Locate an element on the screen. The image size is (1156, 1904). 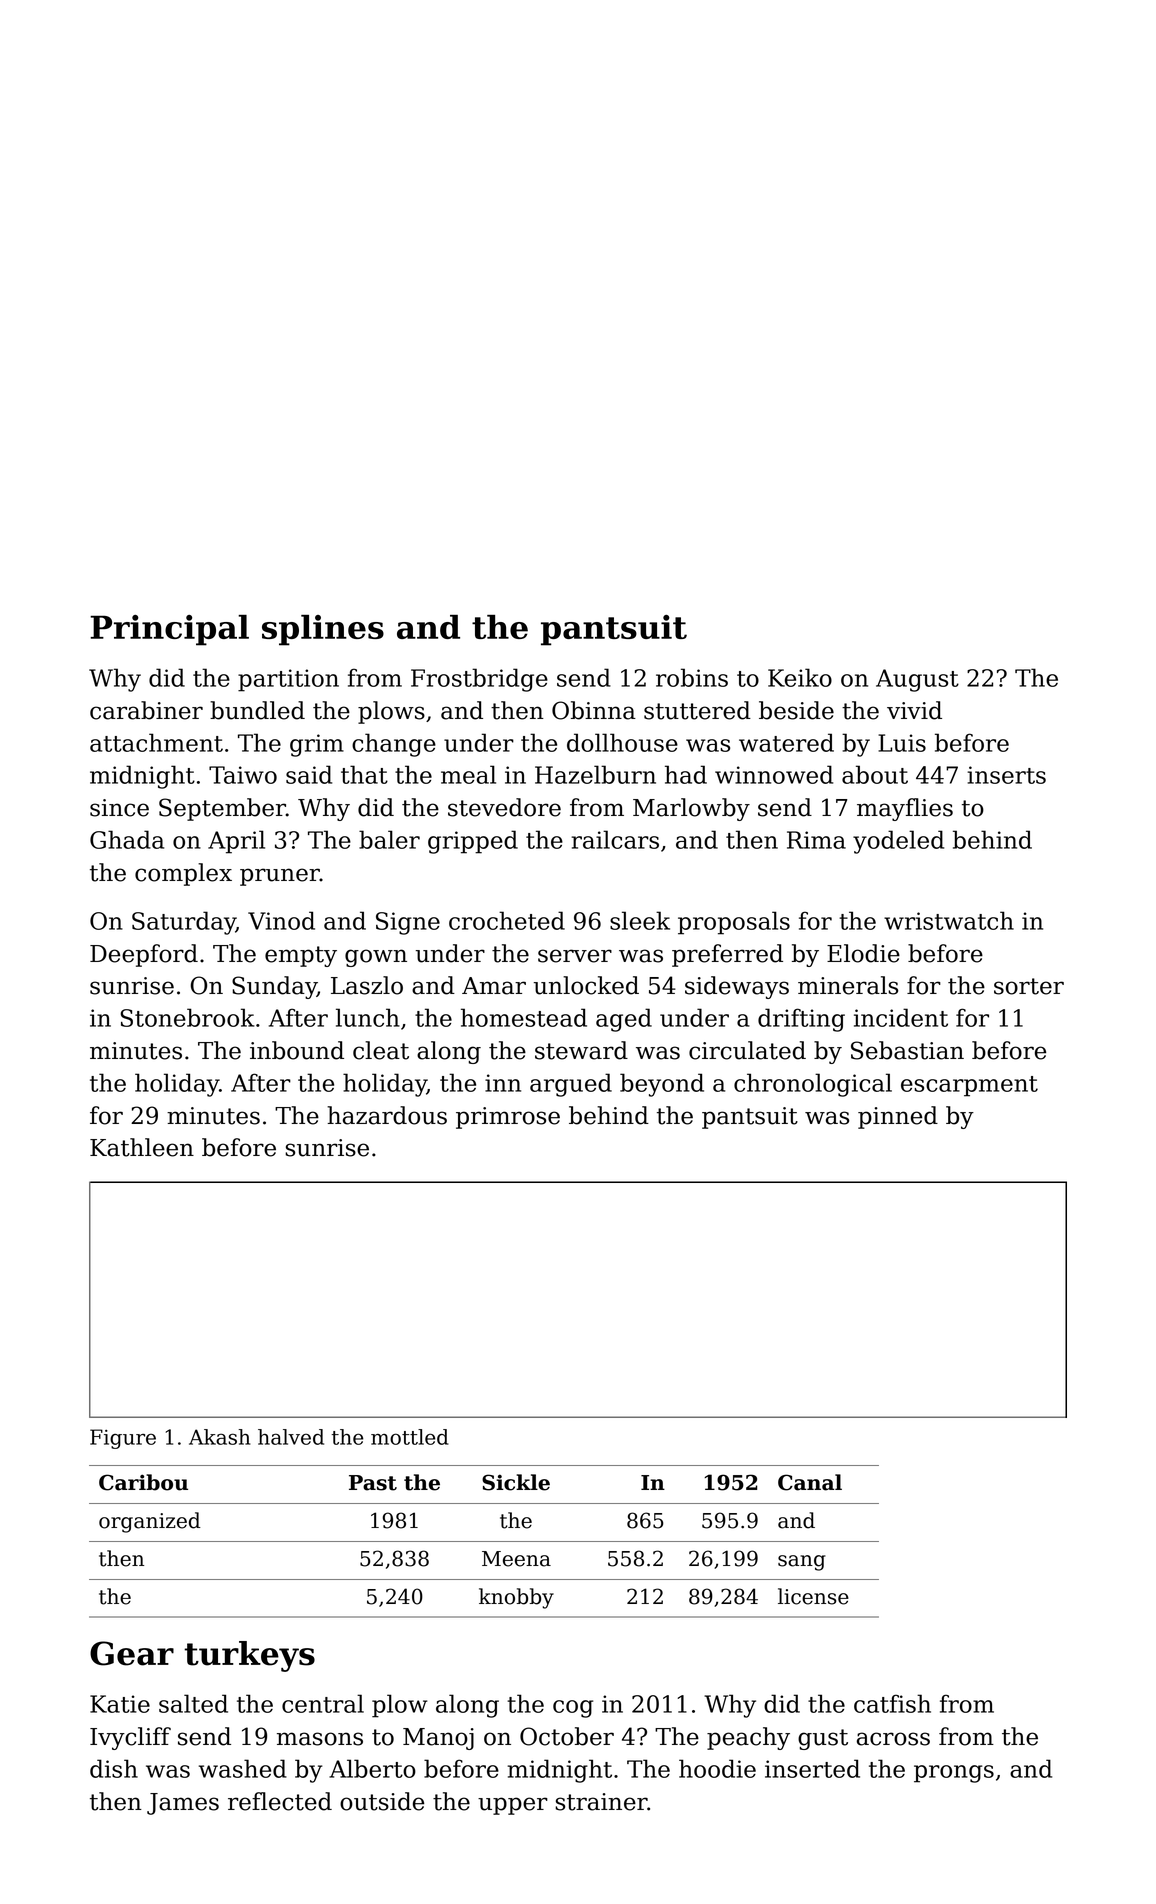
beyond is located at coordinates (662, 1085).
